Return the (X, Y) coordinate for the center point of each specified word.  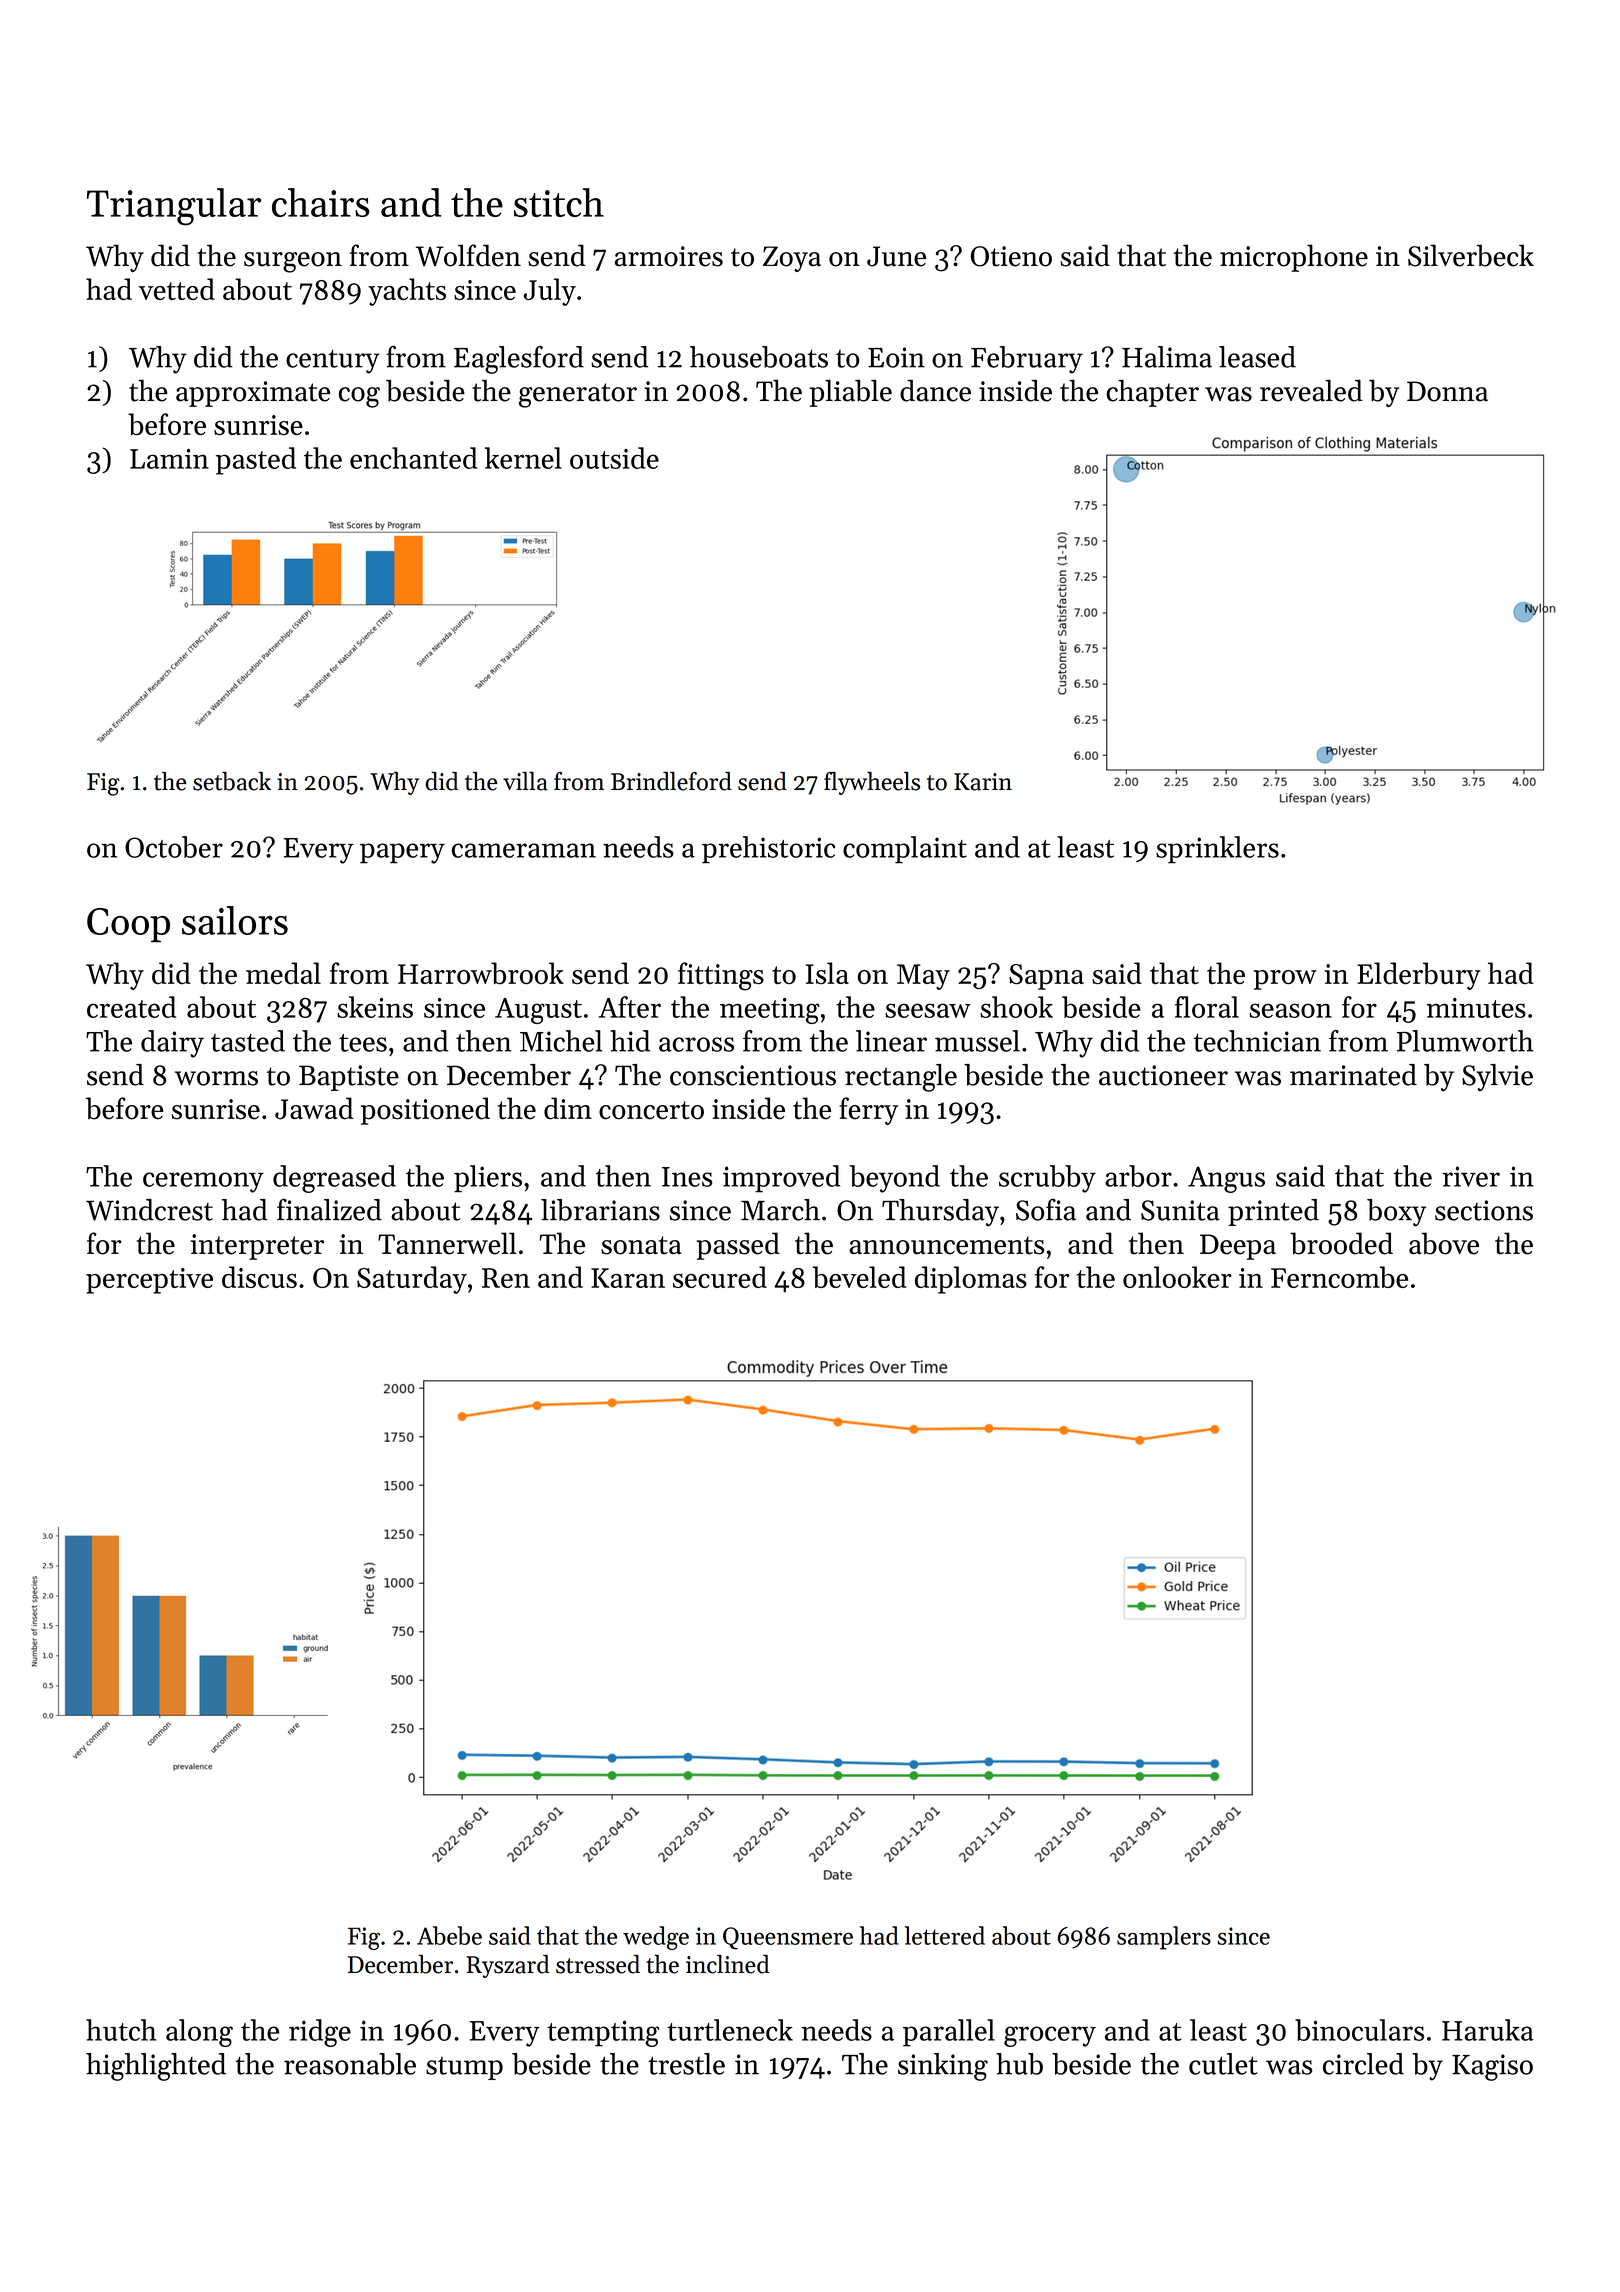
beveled (860, 1277)
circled (1363, 2064)
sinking (943, 2067)
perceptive (149, 1281)
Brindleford (671, 781)
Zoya (792, 259)
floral (1207, 1007)
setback (232, 781)
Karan (628, 1278)
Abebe (449, 1935)
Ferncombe (1339, 1277)
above (1444, 1243)
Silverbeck (1471, 255)
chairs (321, 202)
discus (259, 1277)
